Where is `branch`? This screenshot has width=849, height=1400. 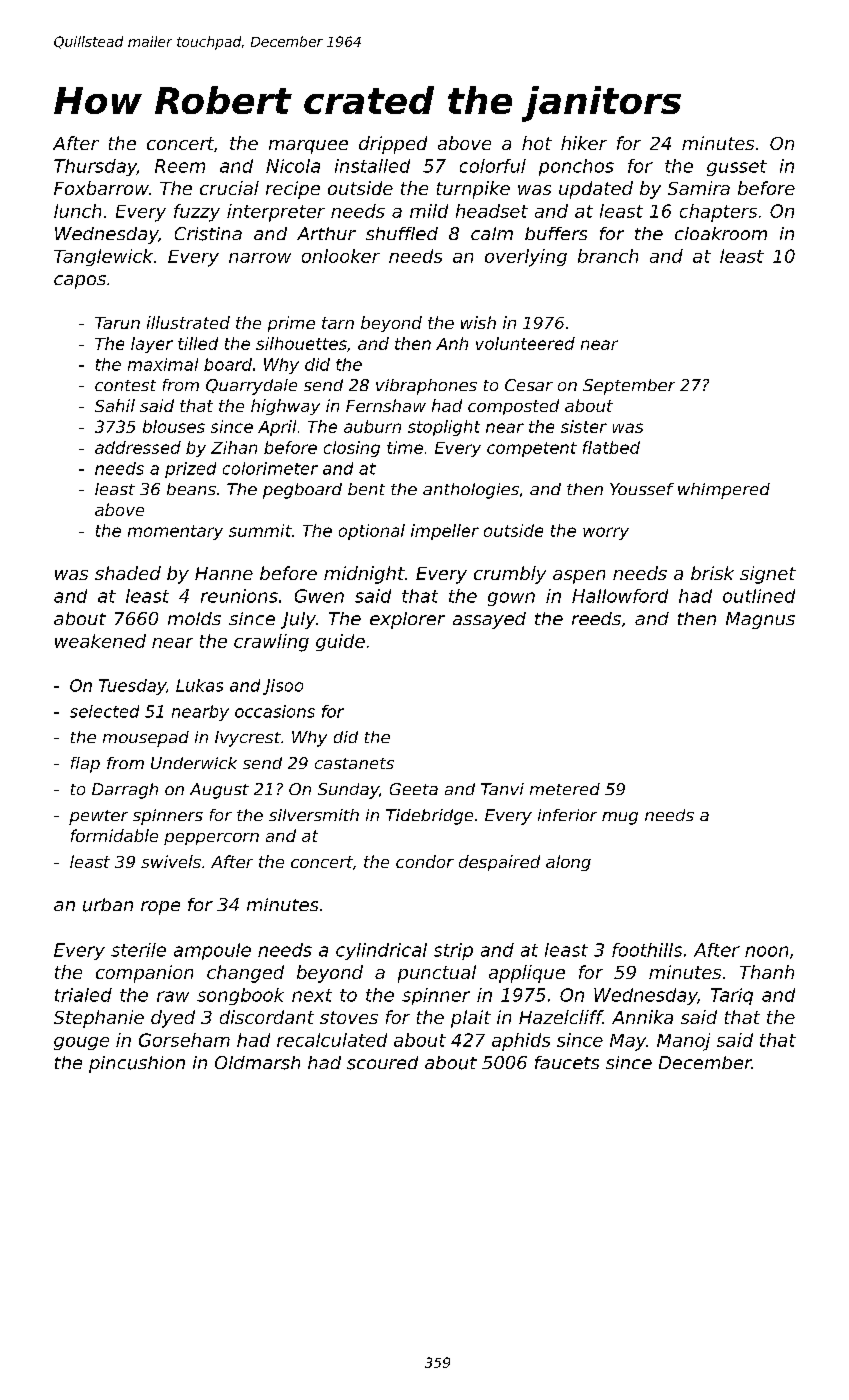 branch is located at coordinates (608, 256).
